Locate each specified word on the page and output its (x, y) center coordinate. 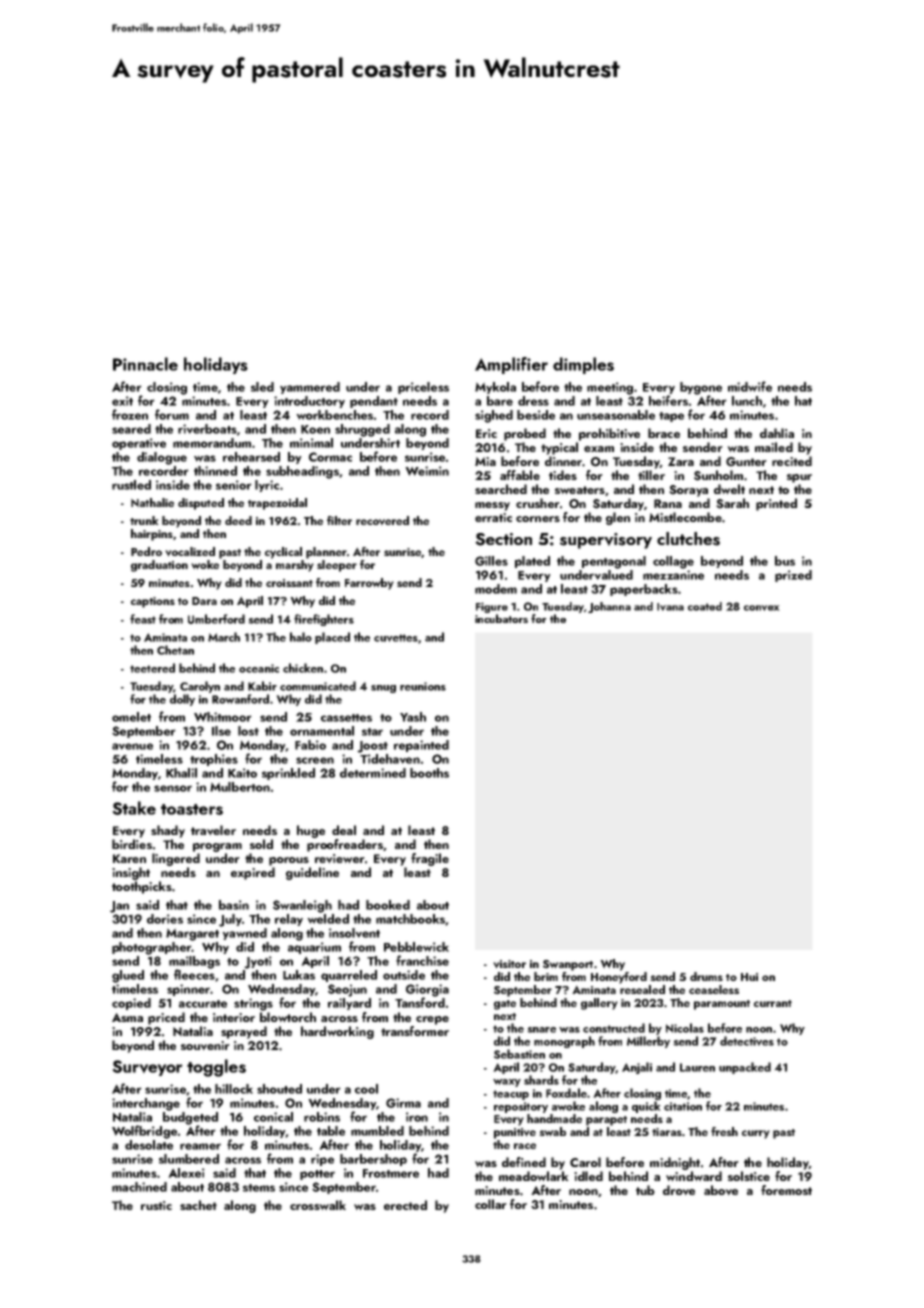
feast (143, 619)
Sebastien (519, 1054)
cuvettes (396, 638)
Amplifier (511, 365)
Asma (127, 1017)
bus (785, 561)
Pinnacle (145, 364)
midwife (750, 386)
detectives (747, 1041)
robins (322, 1117)
